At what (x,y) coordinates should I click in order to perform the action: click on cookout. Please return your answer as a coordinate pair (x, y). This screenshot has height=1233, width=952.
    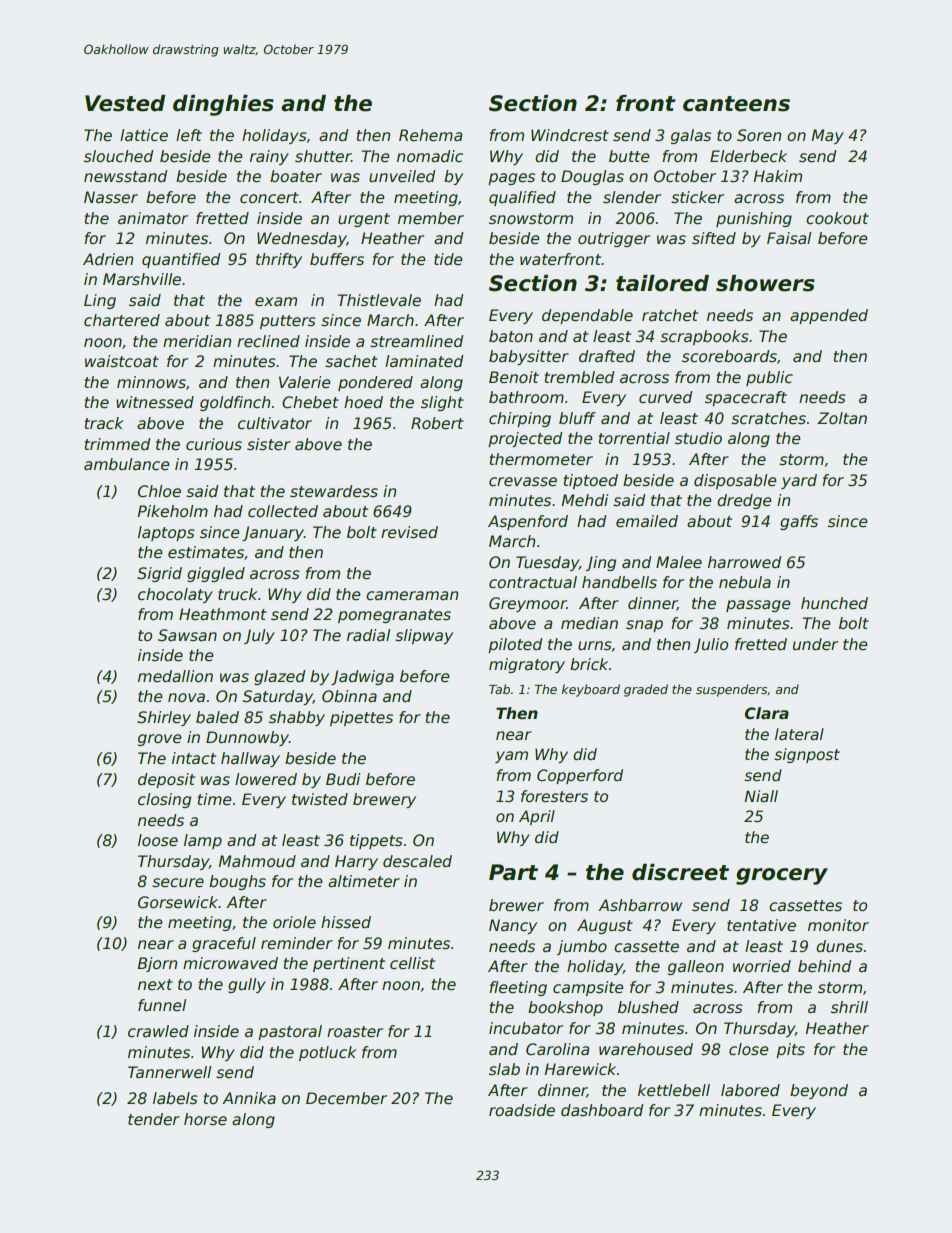
    Looking at the image, I should click on (837, 218).
